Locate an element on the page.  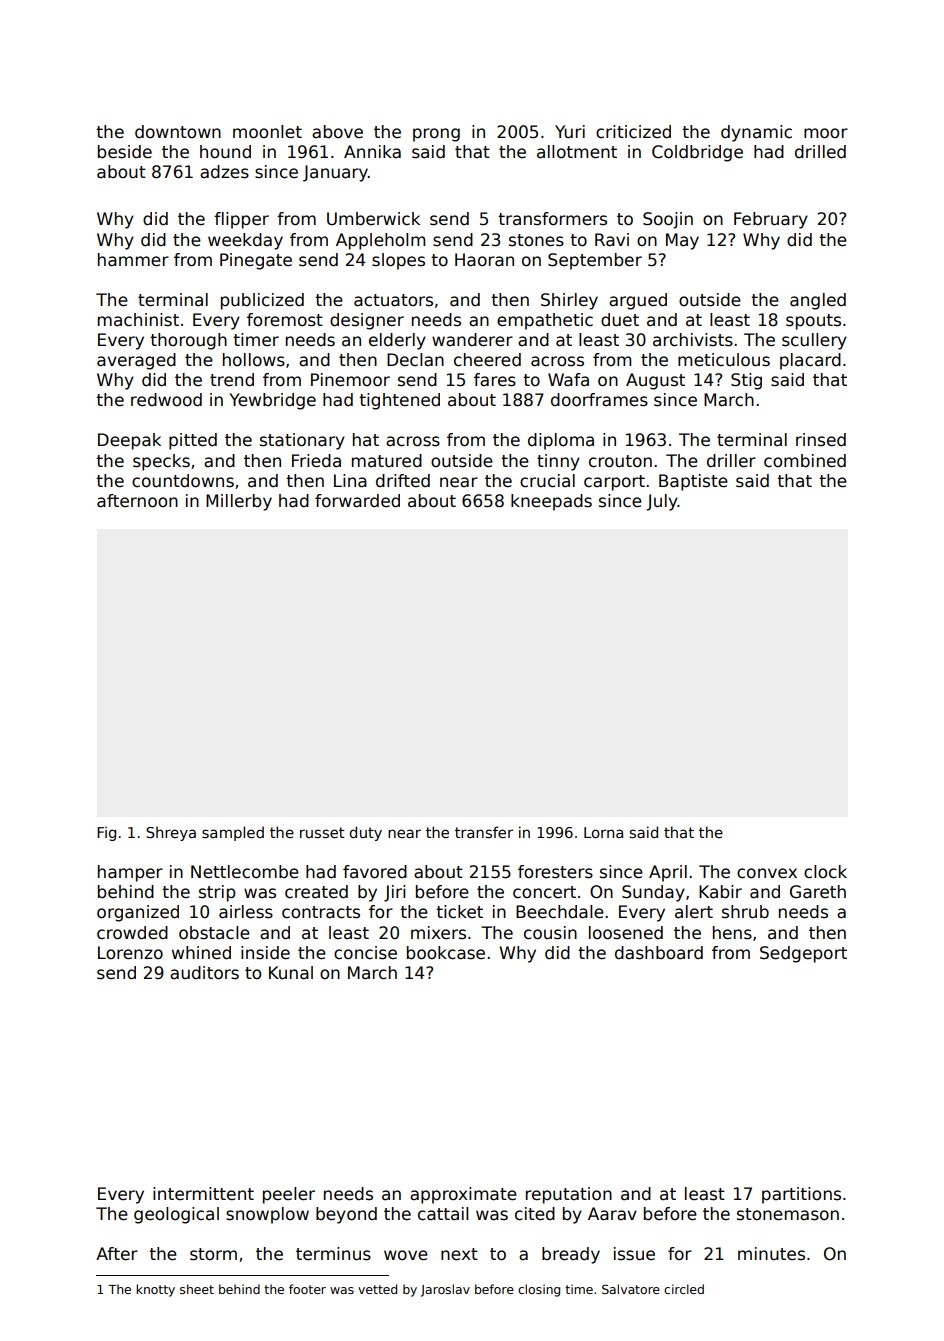
issue is located at coordinates (634, 1254).
